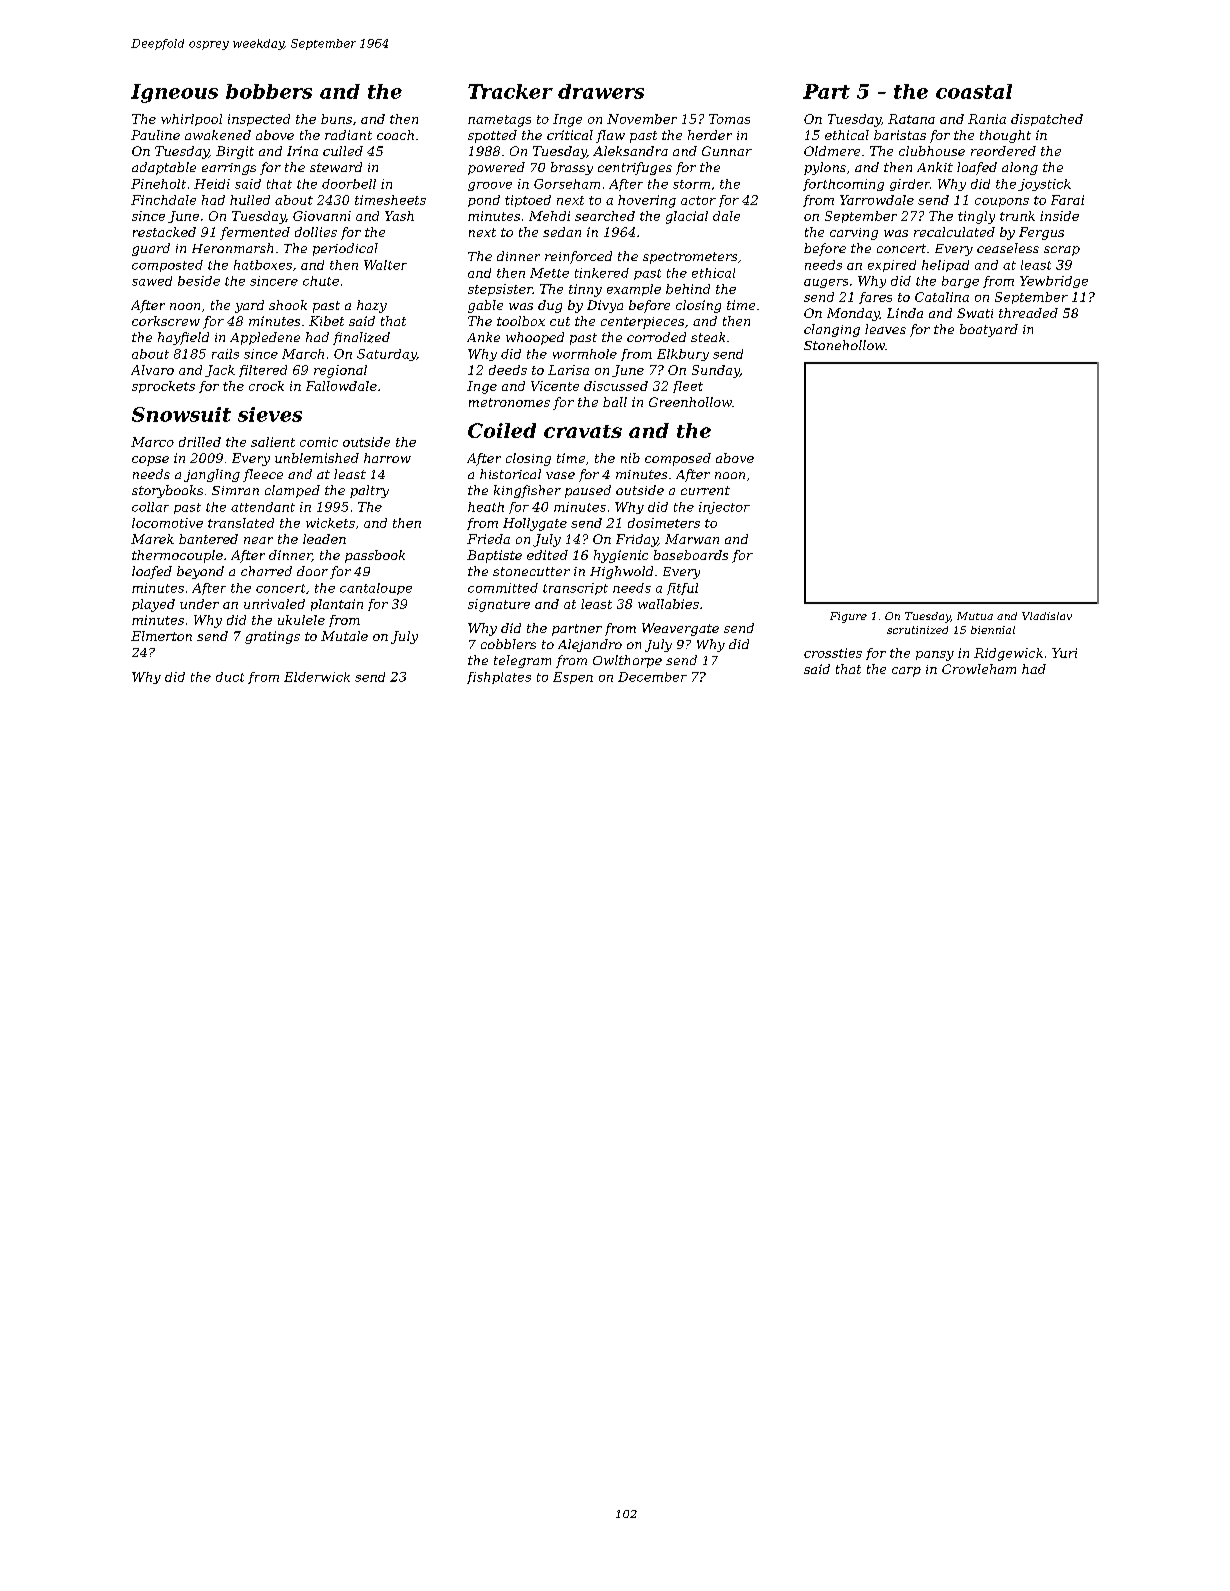 Image resolution: width=1230 pixels, height=1591 pixels. I want to click on coastal, so click(974, 91).
